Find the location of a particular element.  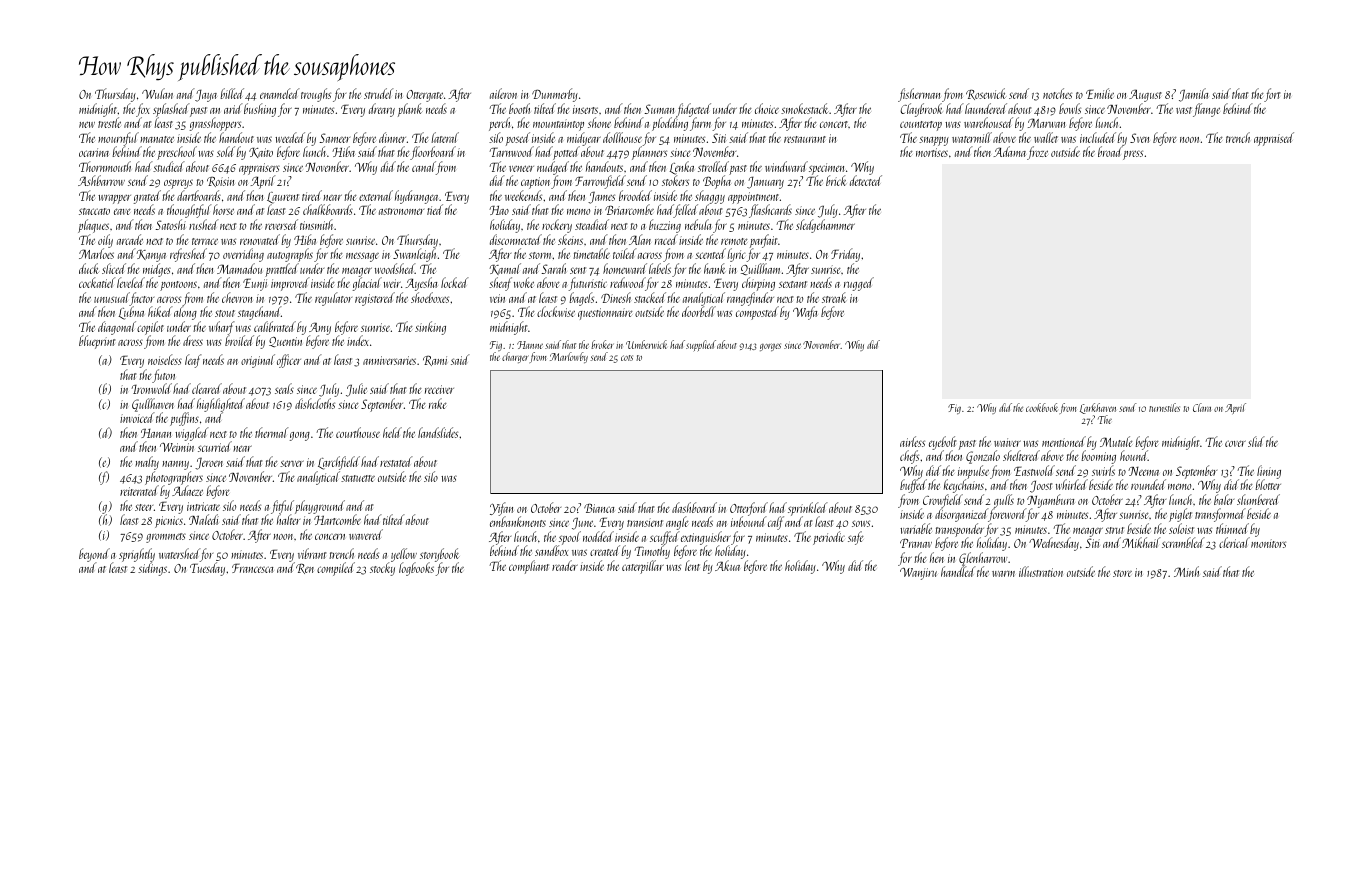

wavered is located at coordinates (366, 534).
